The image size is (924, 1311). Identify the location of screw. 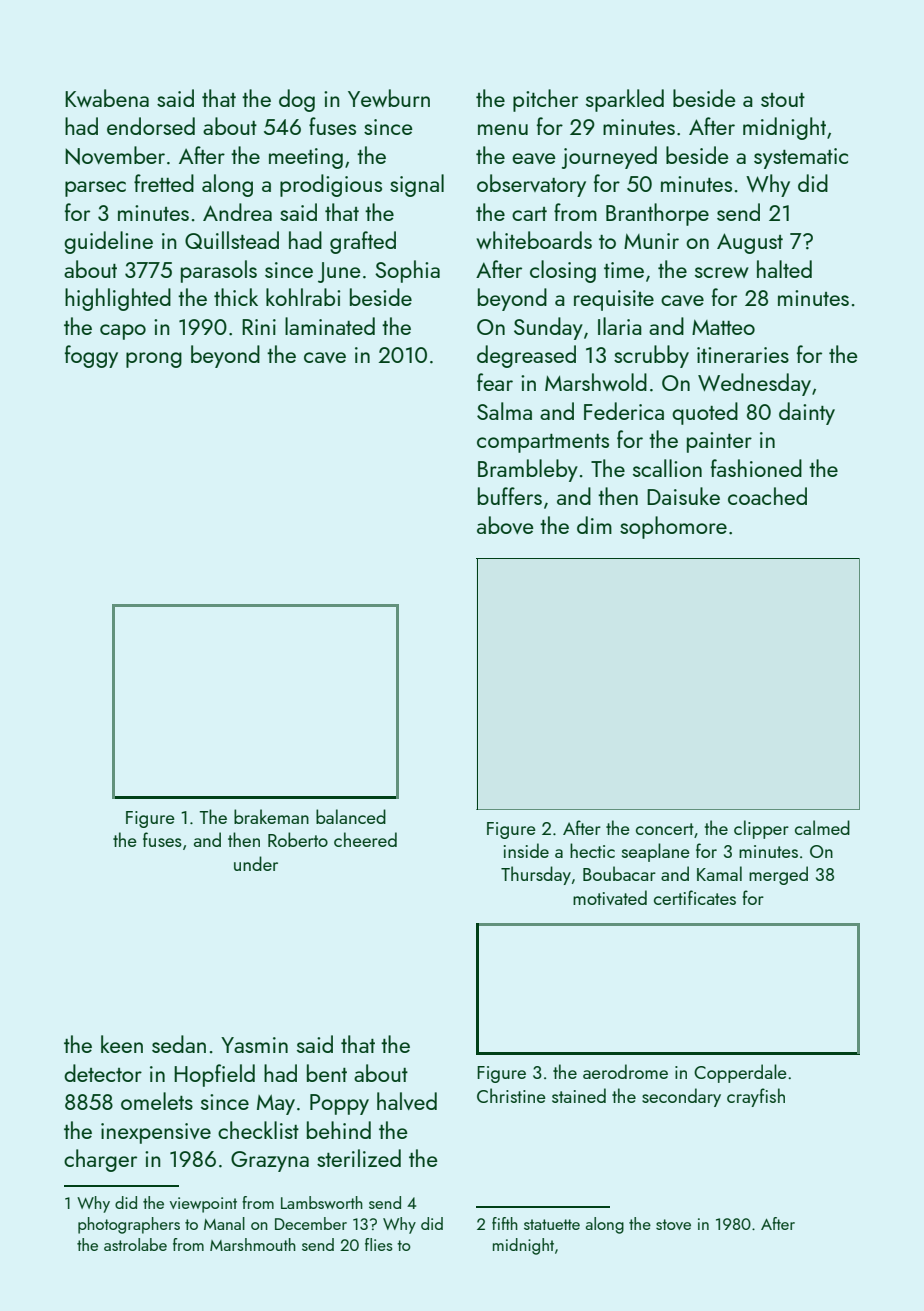
(722, 272).
